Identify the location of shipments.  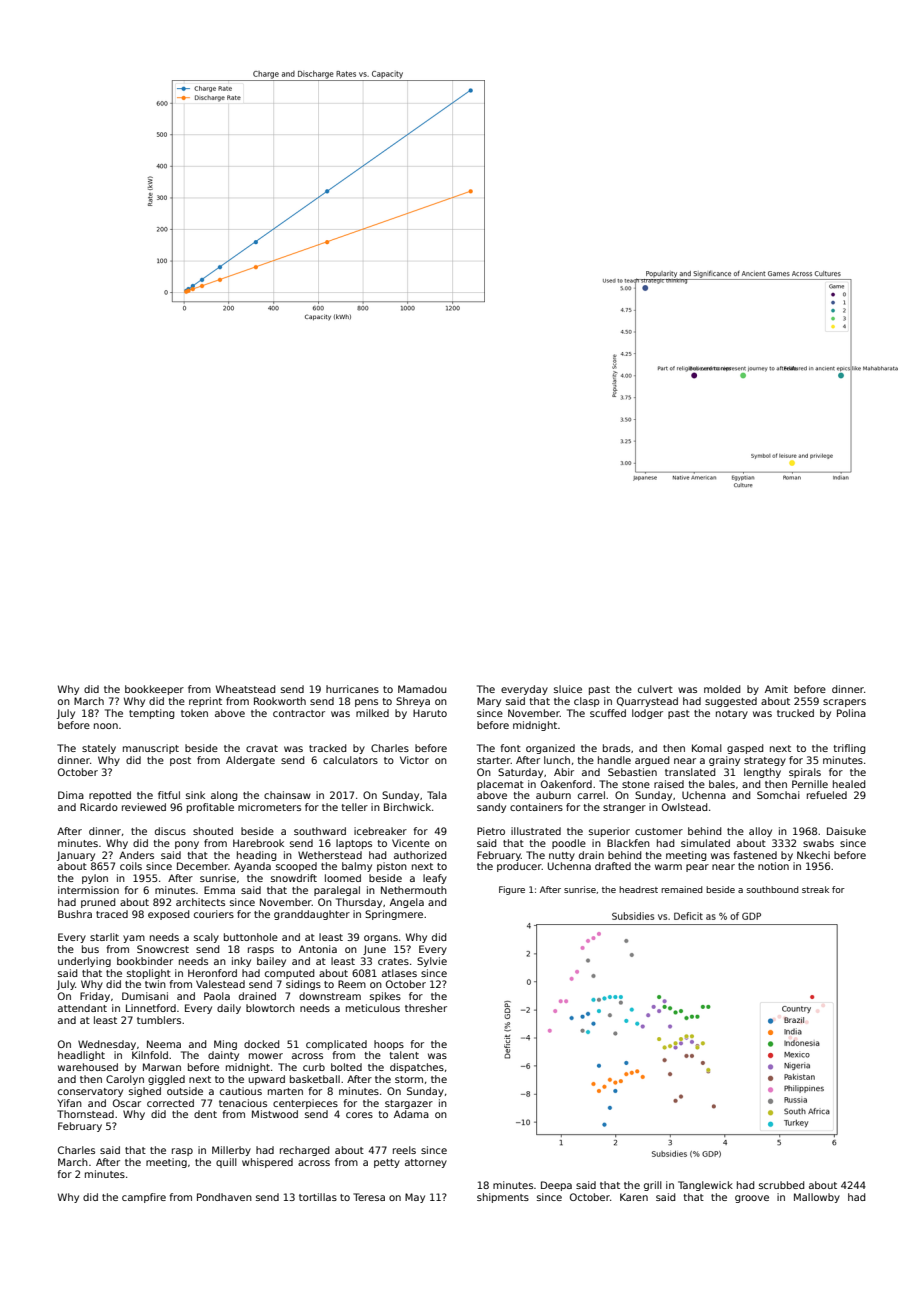
(503, 1198).
